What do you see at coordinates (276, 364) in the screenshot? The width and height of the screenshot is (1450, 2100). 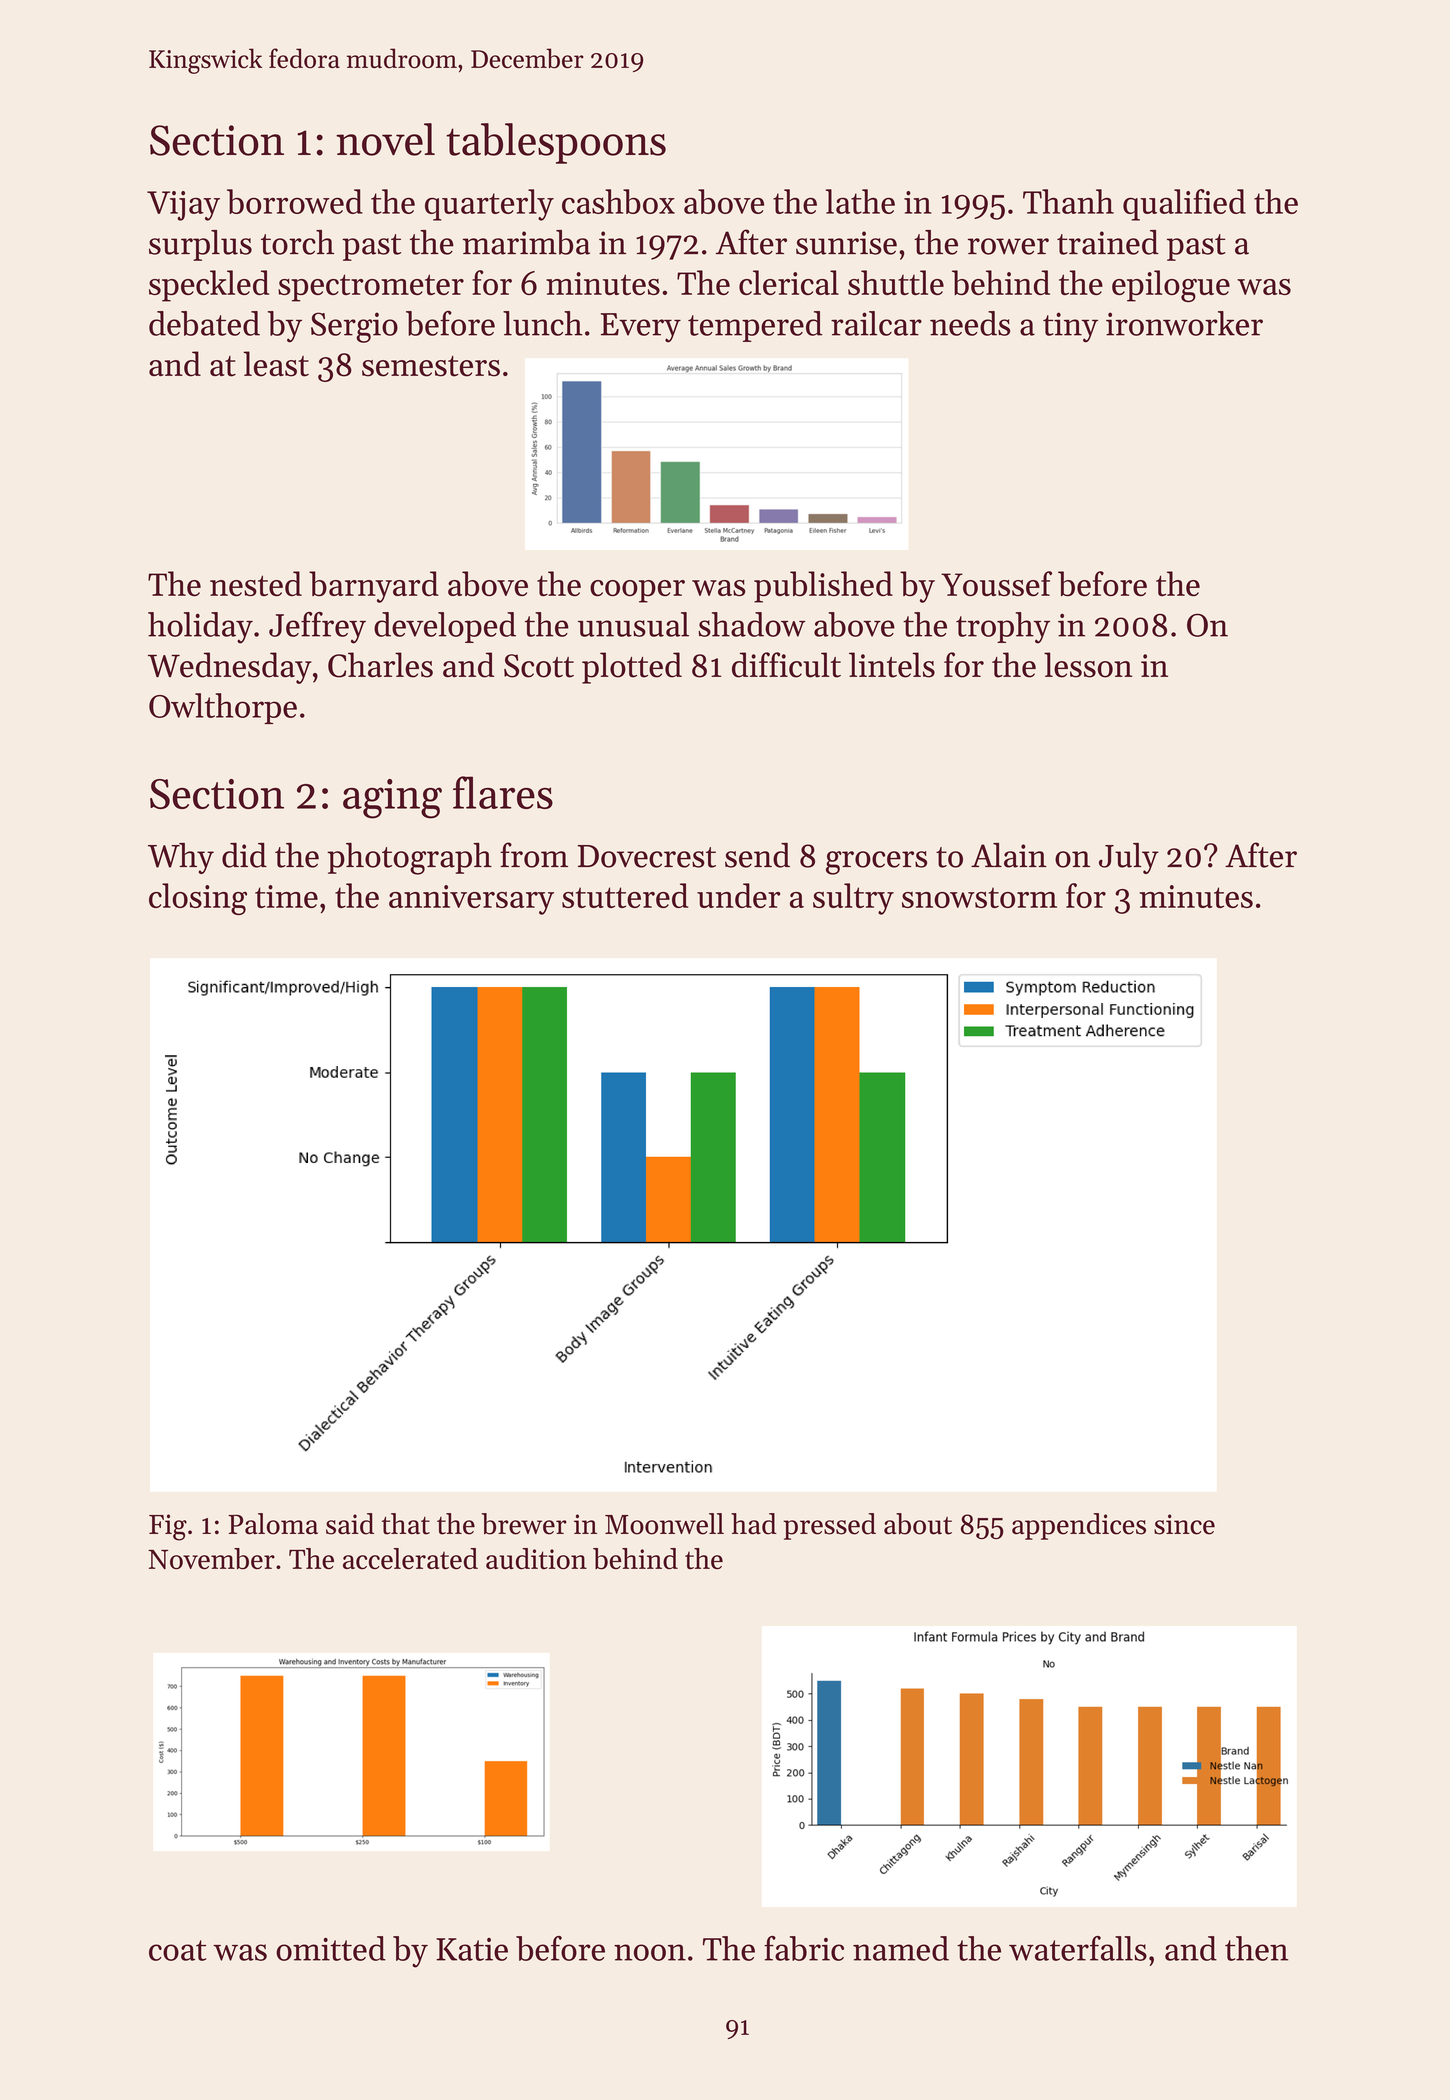 I see `least` at bounding box center [276, 364].
